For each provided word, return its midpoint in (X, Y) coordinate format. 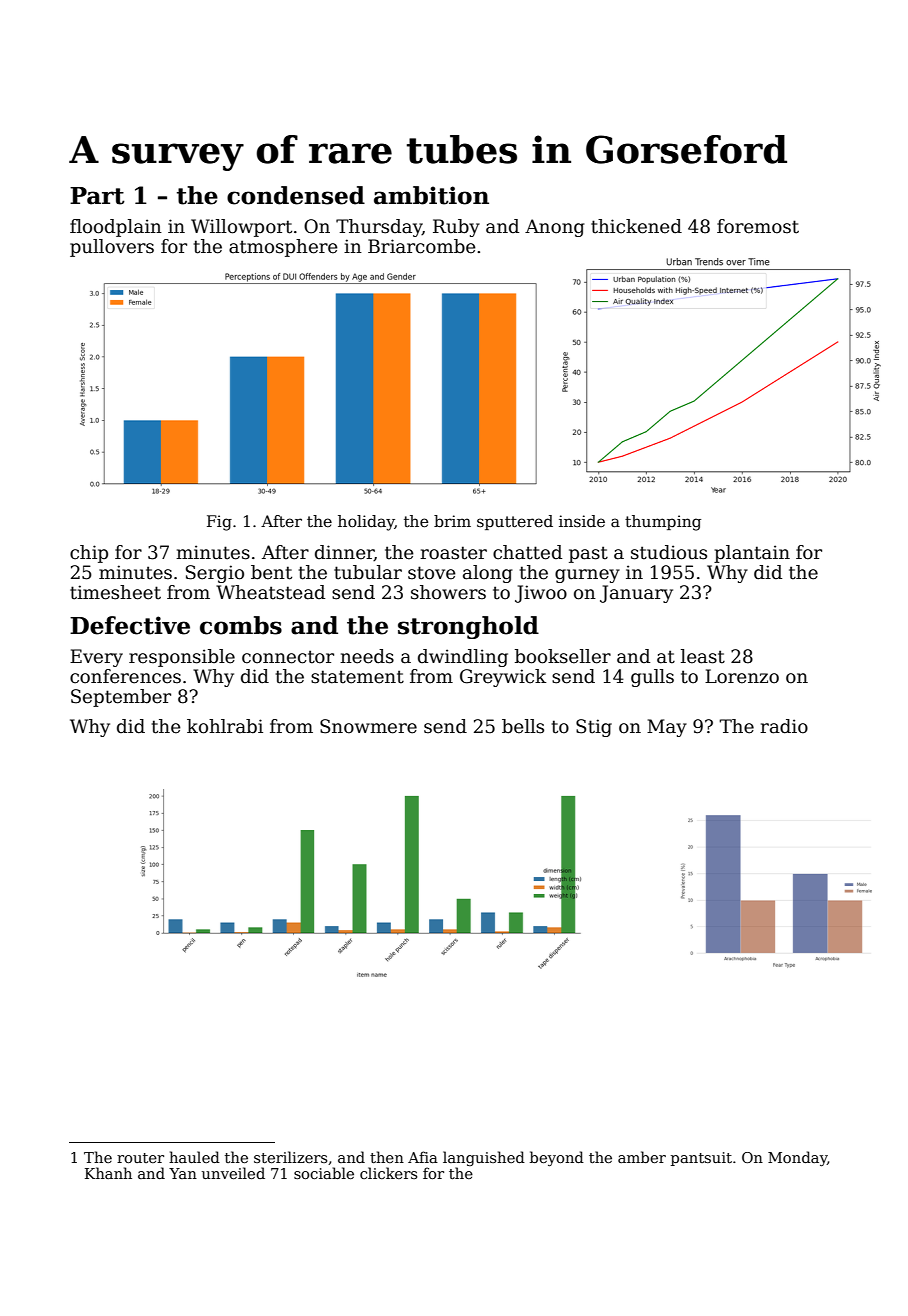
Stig (594, 728)
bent (271, 572)
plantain (752, 554)
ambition (431, 195)
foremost (758, 226)
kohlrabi (225, 726)
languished (484, 1158)
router (140, 1158)
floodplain (116, 228)
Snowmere (368, 726)
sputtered (515, 522)
